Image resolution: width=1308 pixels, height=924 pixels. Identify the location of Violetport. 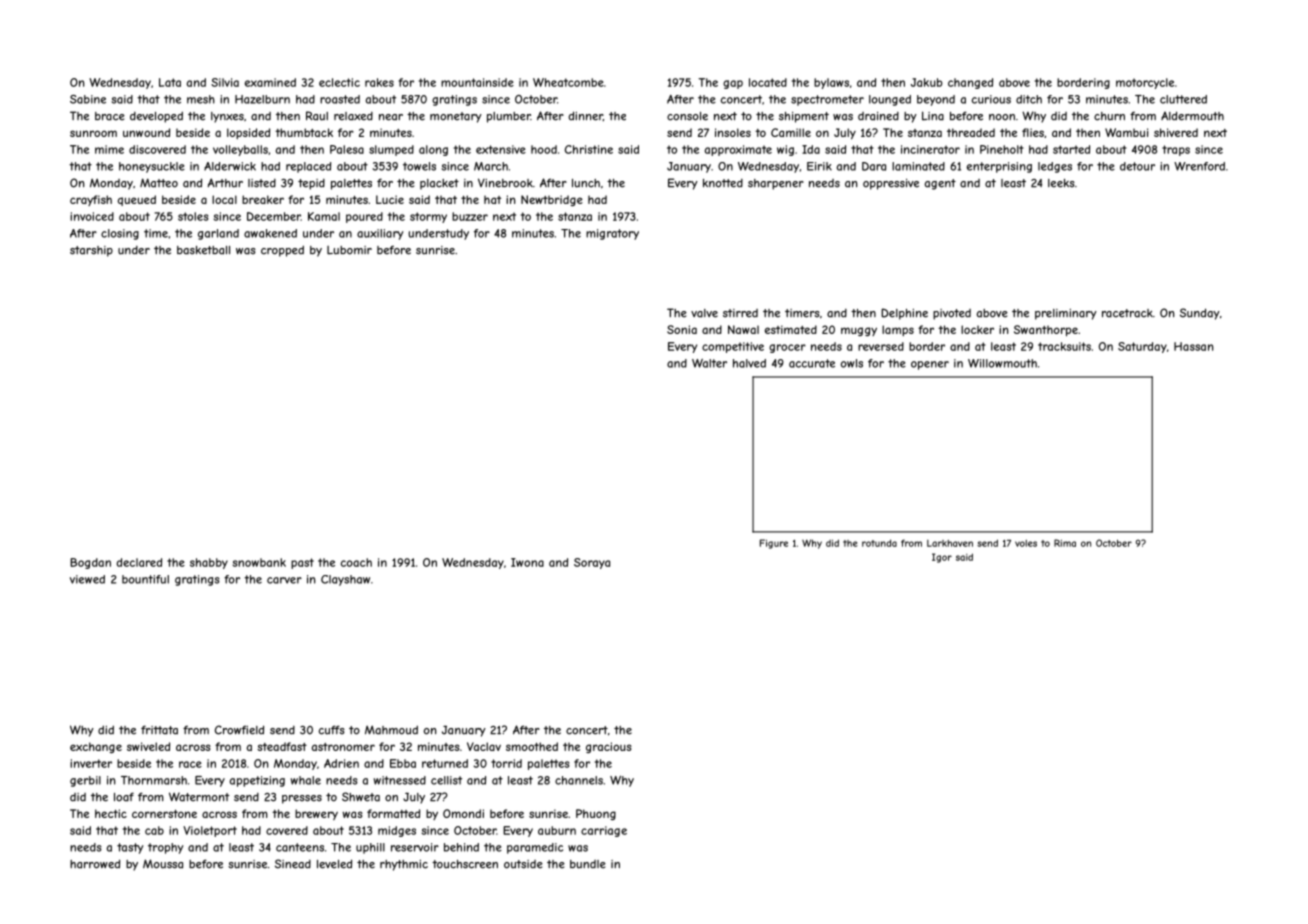
(210, 831).
